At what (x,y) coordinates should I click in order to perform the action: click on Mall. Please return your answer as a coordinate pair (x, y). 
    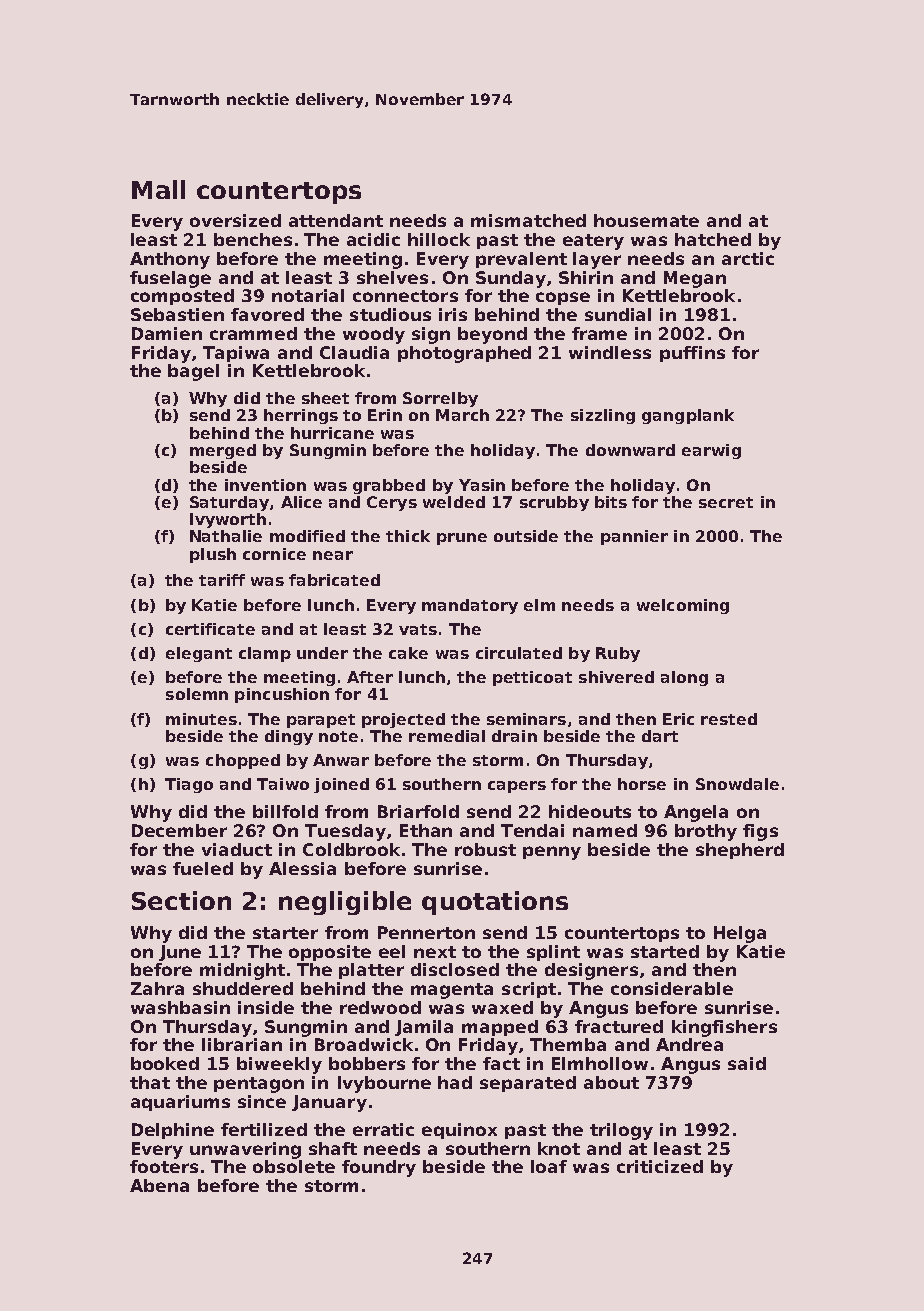
    Looking at the image, I should click on (158, 189).
